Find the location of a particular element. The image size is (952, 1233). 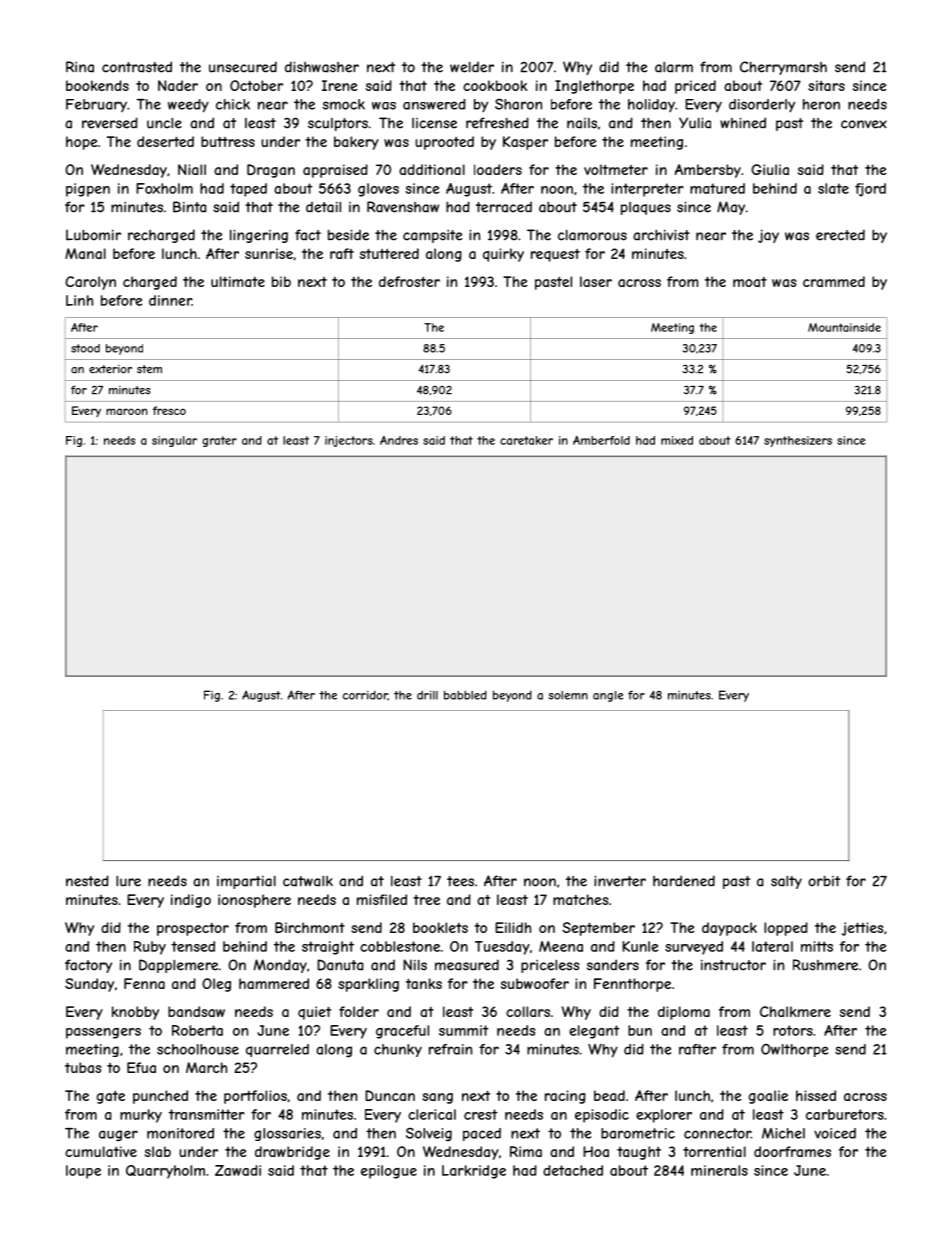

loupe is located at coordinates (83, 1172).
